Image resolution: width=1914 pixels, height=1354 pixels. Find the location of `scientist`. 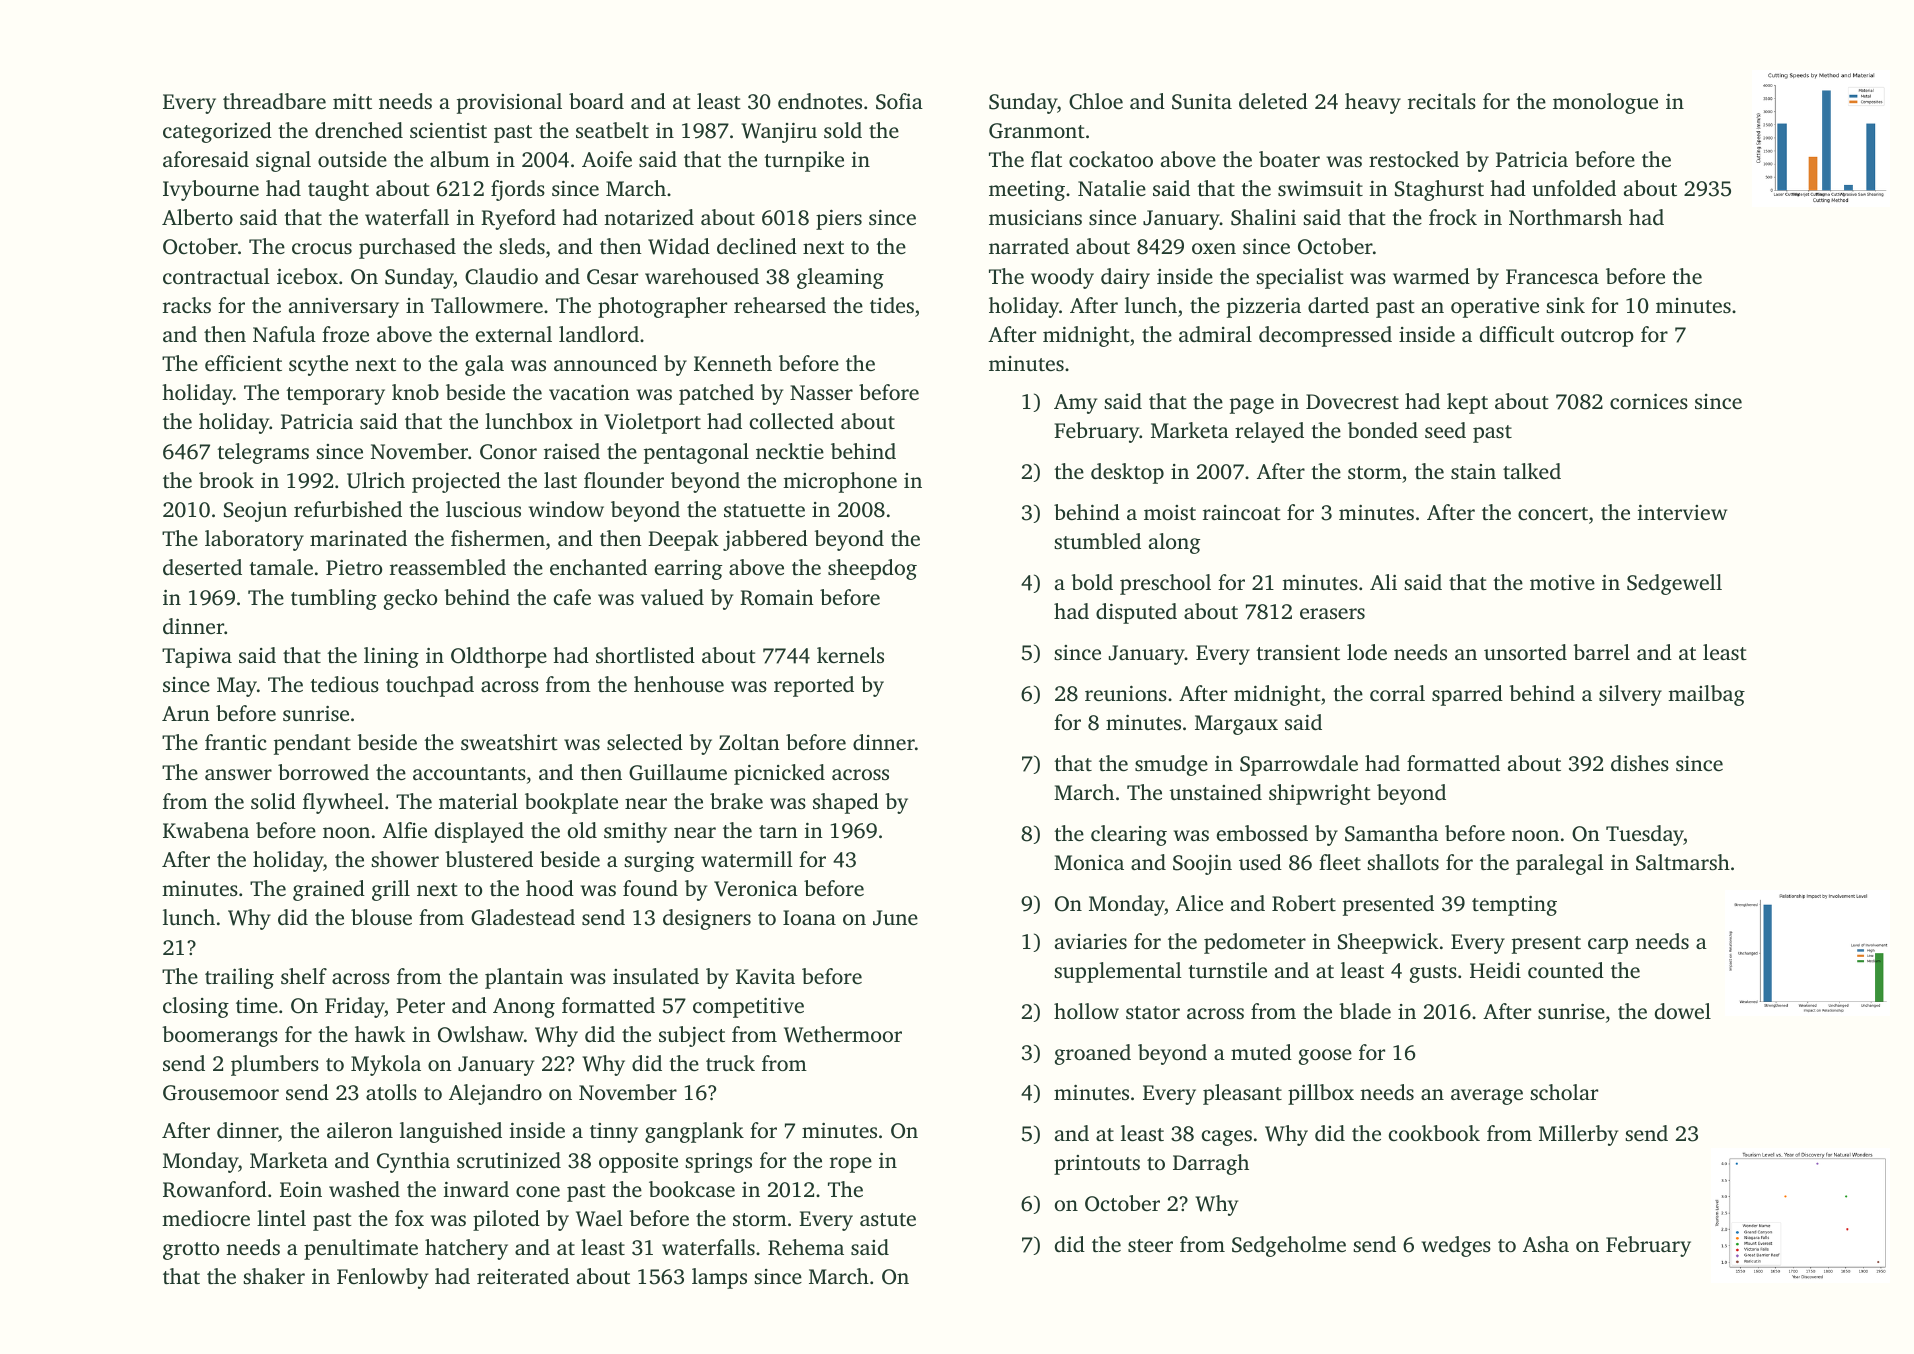

scientist is located at coordinates (448, 130).
